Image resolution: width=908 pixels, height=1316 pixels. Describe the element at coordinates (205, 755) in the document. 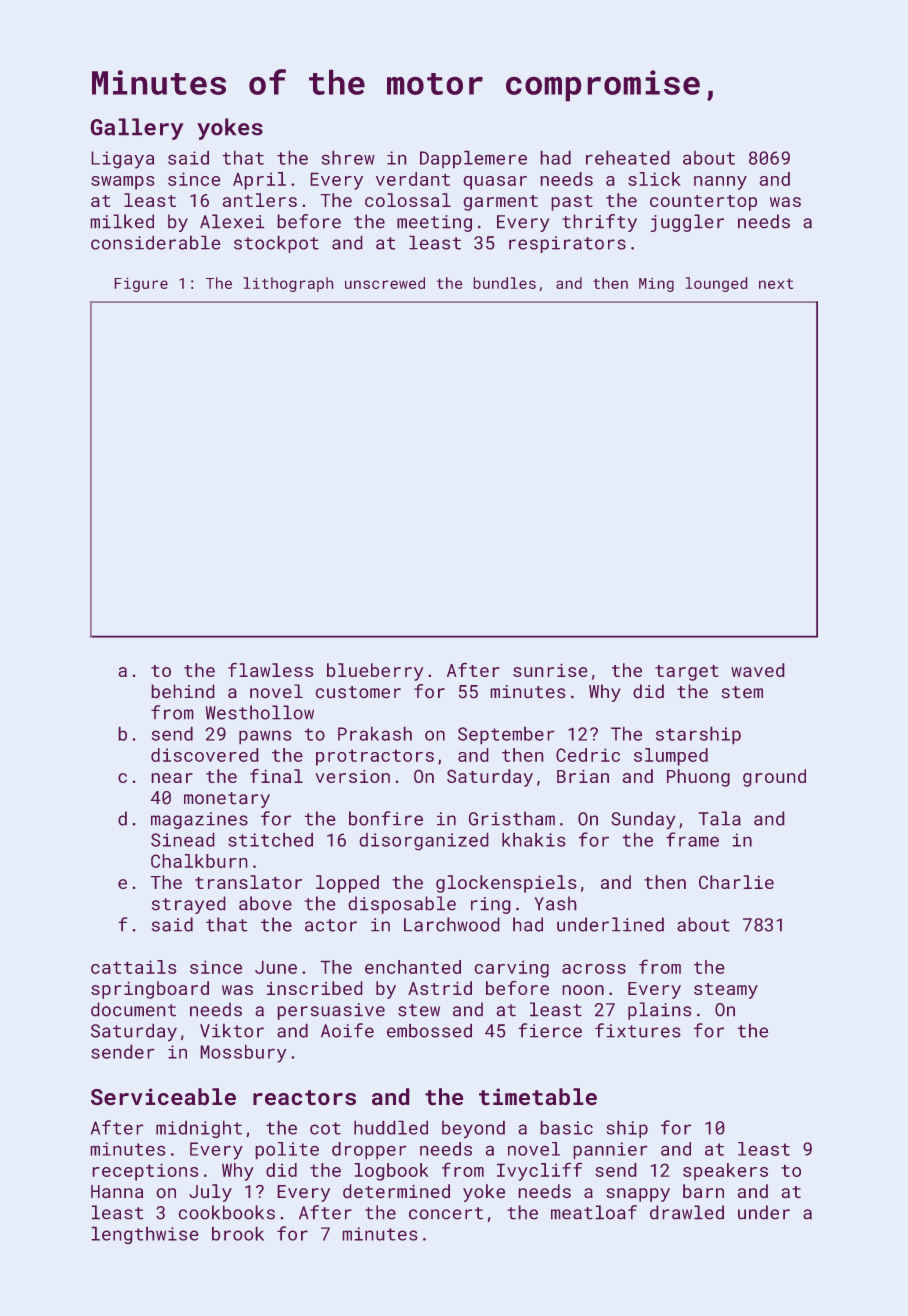

I see `discovered` at that location.
